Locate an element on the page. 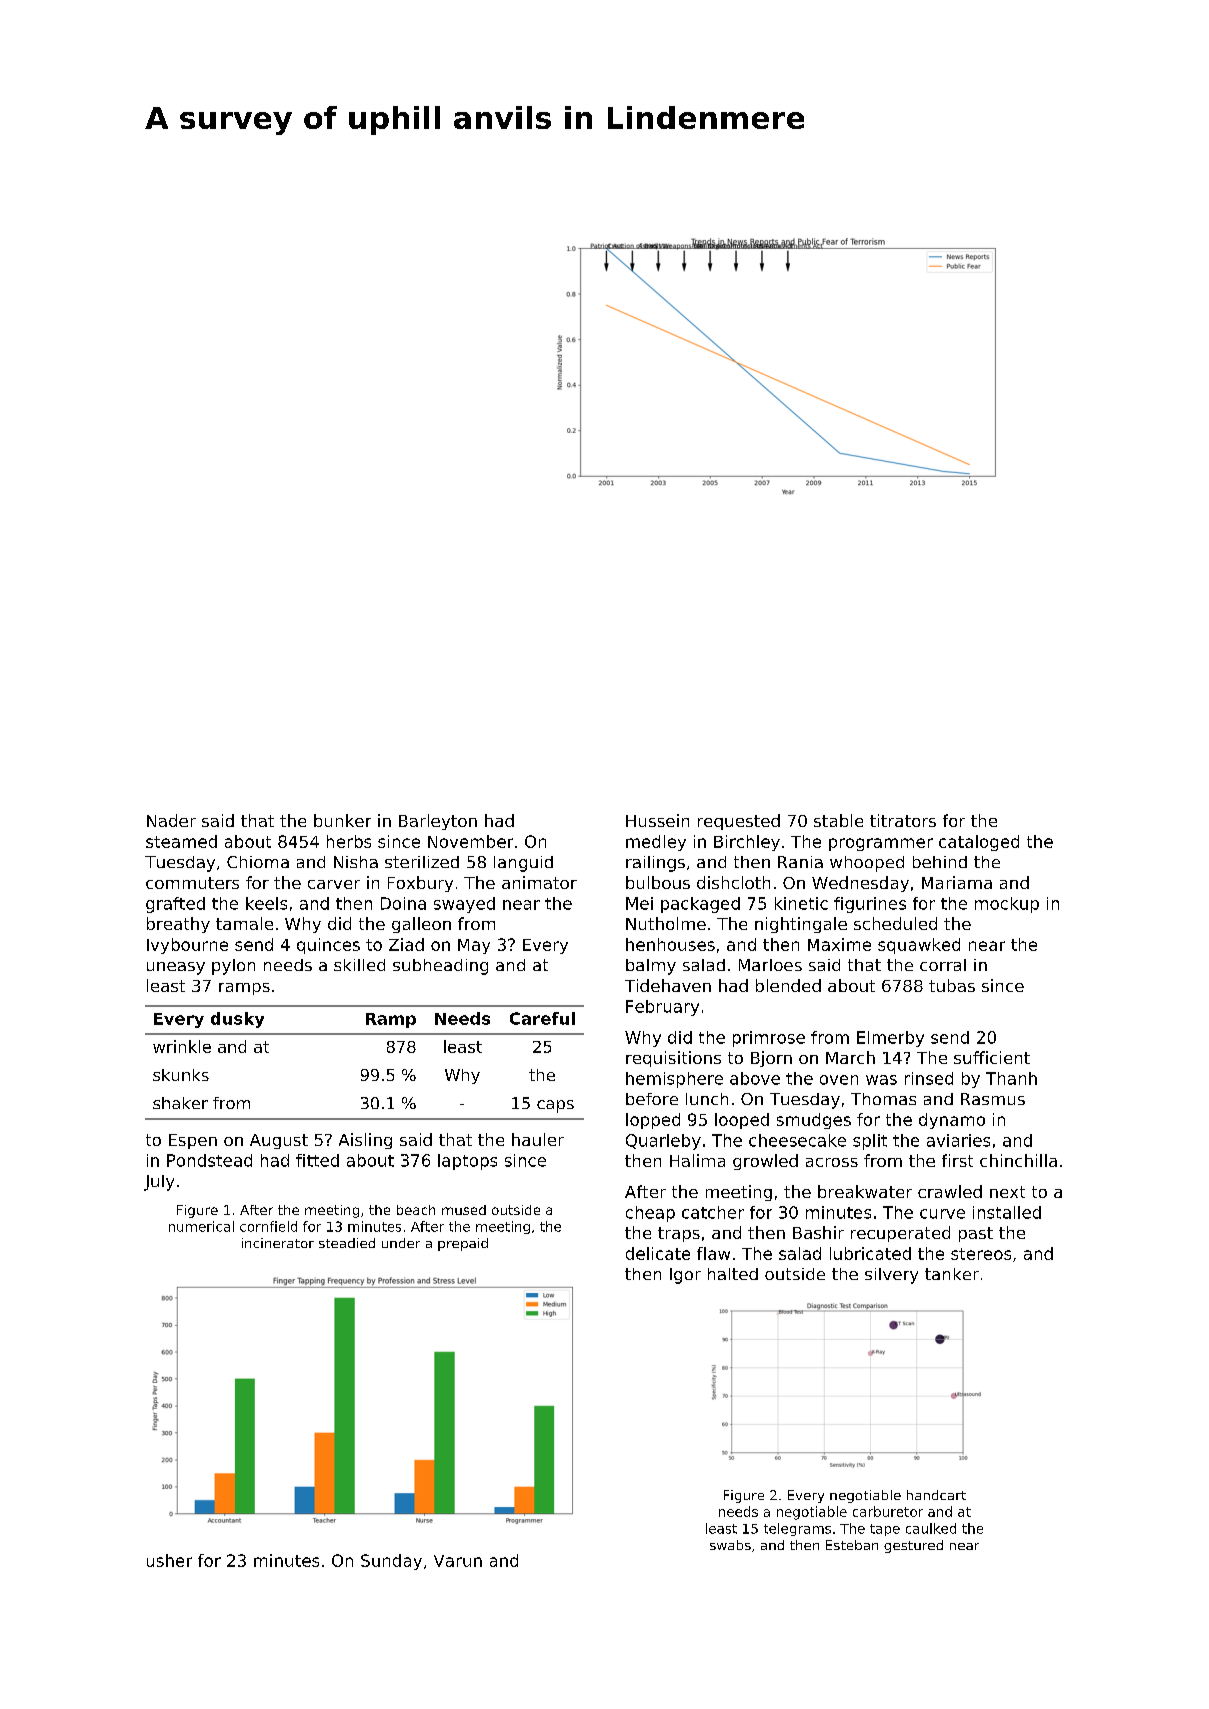 This document has width=1209, height=1709. steadied is located at coordinates (347, 1243).
